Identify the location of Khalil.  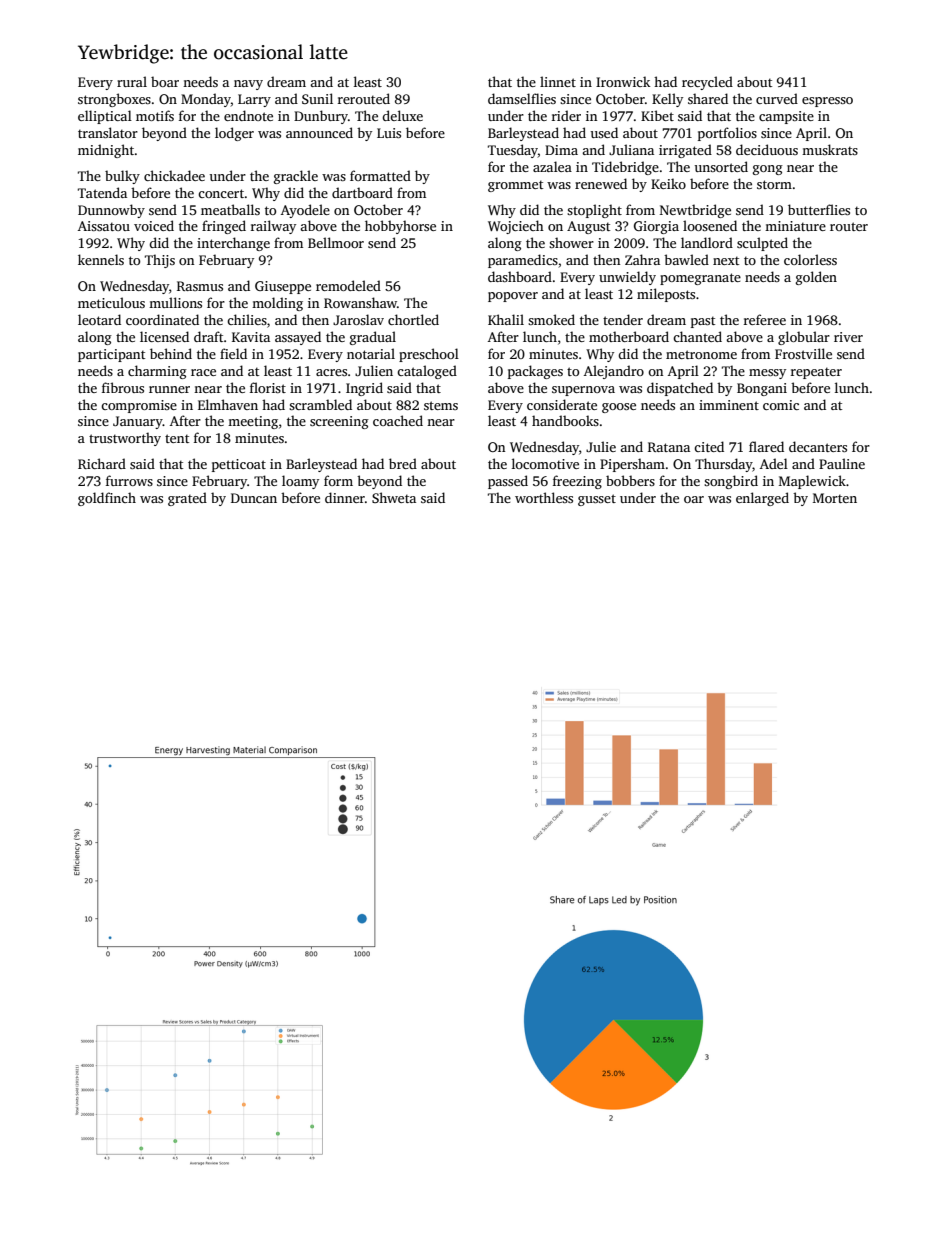
(506, 319).
